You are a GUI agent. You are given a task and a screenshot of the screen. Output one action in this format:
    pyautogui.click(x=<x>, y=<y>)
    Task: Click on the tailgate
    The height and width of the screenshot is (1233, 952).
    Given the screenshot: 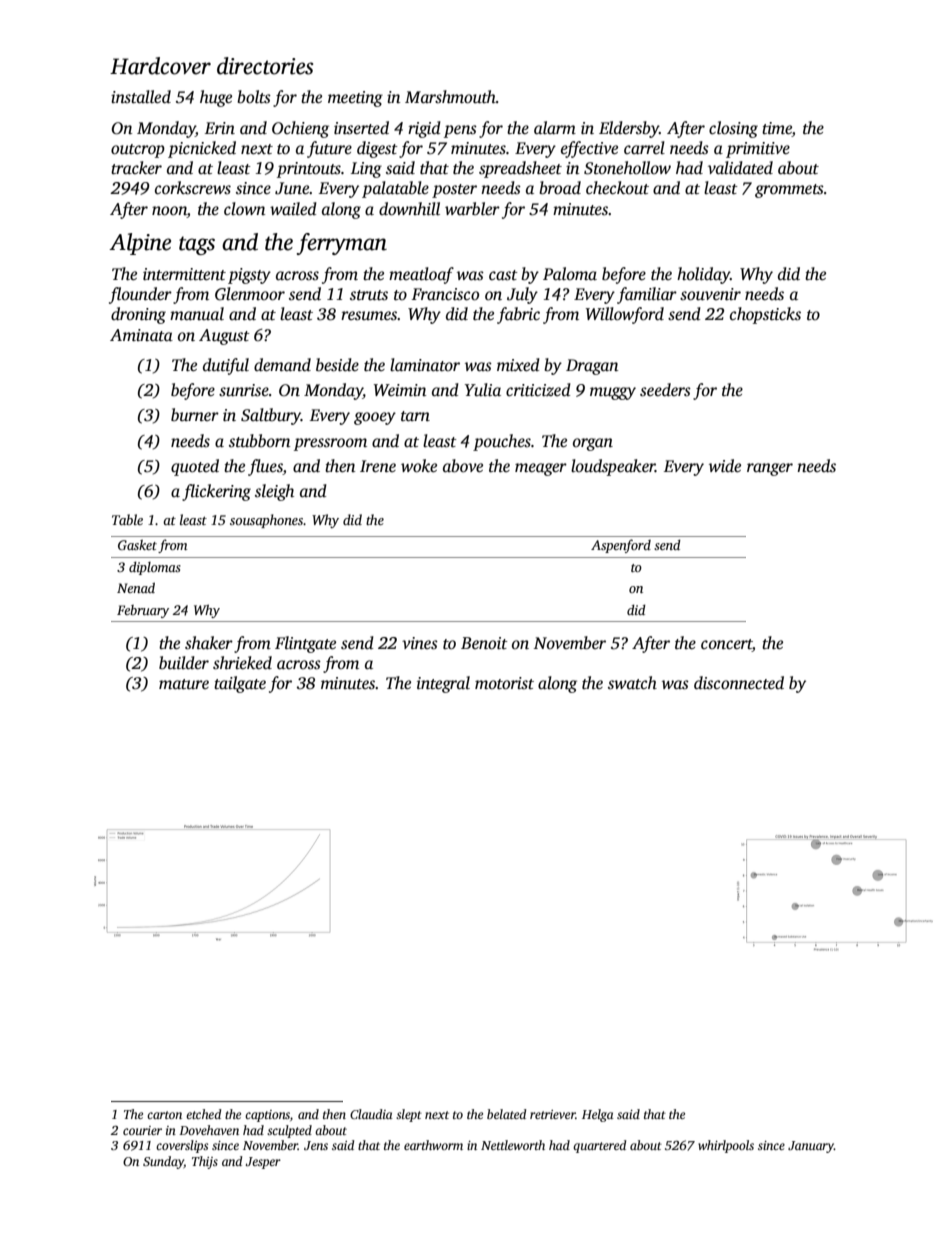 What is the action you would take?
    pyautogui.click(x=240, y=684)
